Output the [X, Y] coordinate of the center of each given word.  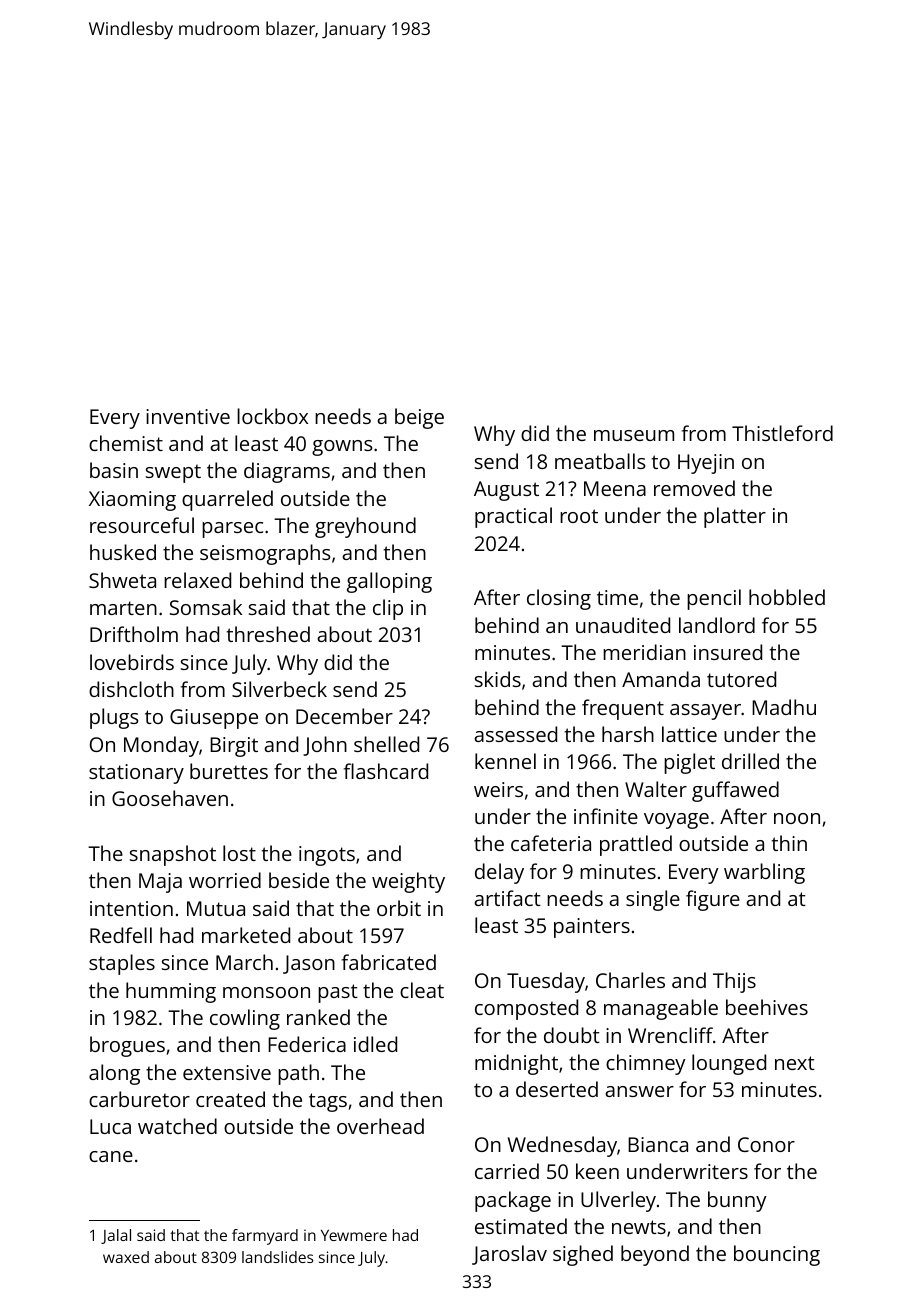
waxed [126, 1257]
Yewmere [354, 1235]
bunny [737, 1201]
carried [507, 1171]
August [506, 491]
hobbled [787, 597]
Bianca [658, 1144]
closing [559, 599]
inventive [188, 416]
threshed [268, 634]
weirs [498, 789]
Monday [161, 746]
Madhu [784, 707]
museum [634, 435]
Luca [110, 1126]
